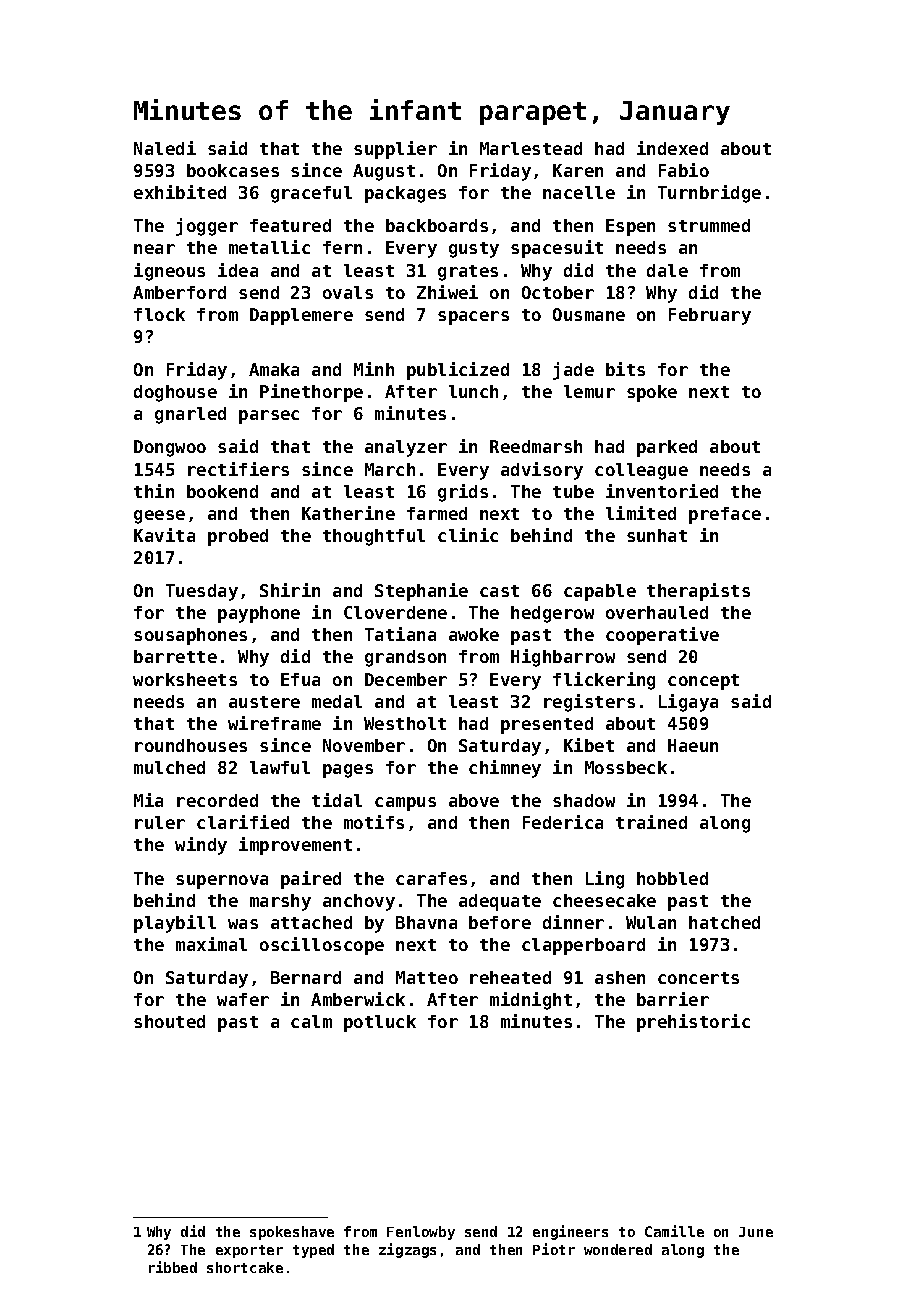 The image size is (908, 1316). Describe the element at coordinates (164, 535) in the document. I see `Kavita` at that location.
